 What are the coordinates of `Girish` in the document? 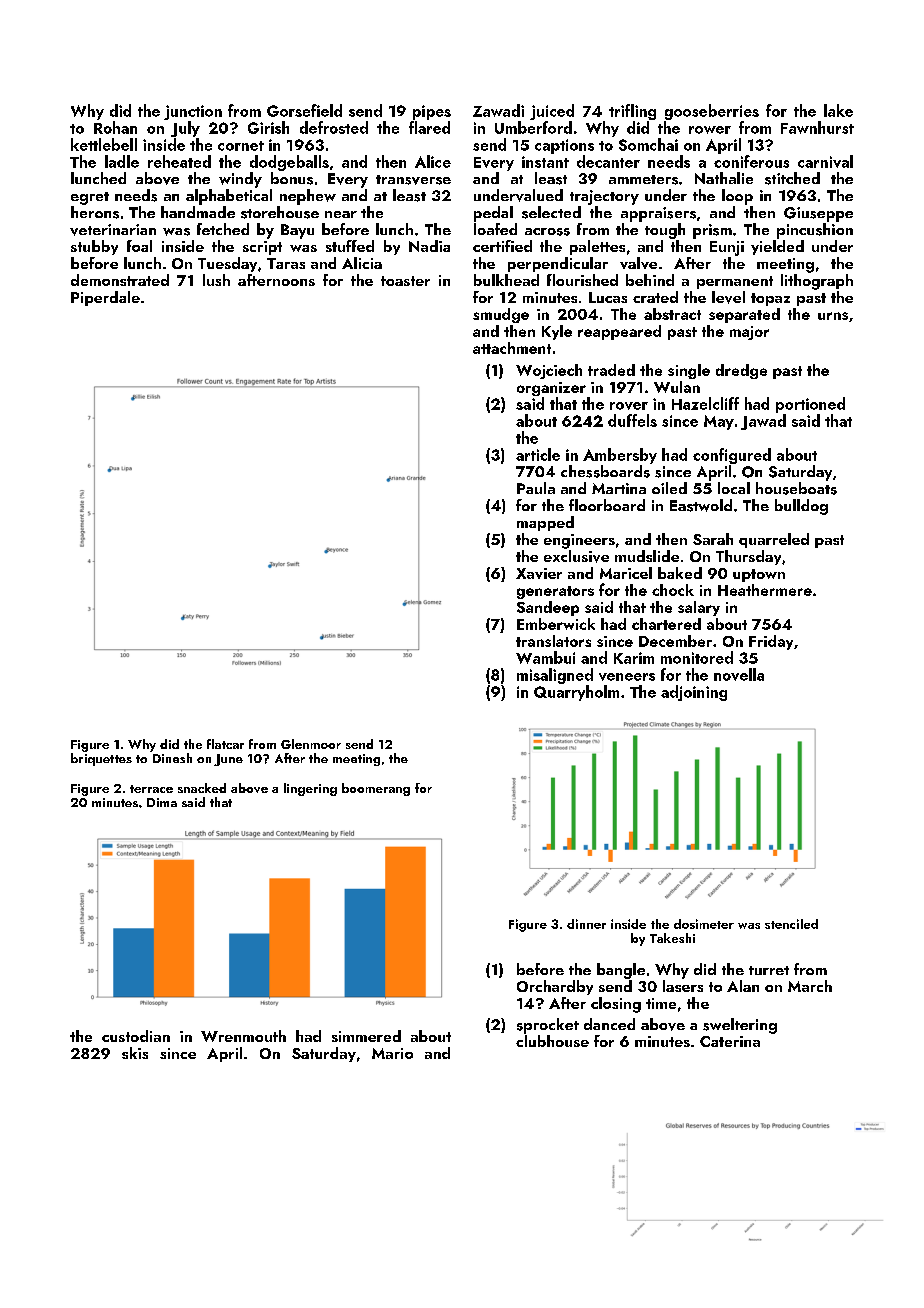 It's located at (268, 127).
